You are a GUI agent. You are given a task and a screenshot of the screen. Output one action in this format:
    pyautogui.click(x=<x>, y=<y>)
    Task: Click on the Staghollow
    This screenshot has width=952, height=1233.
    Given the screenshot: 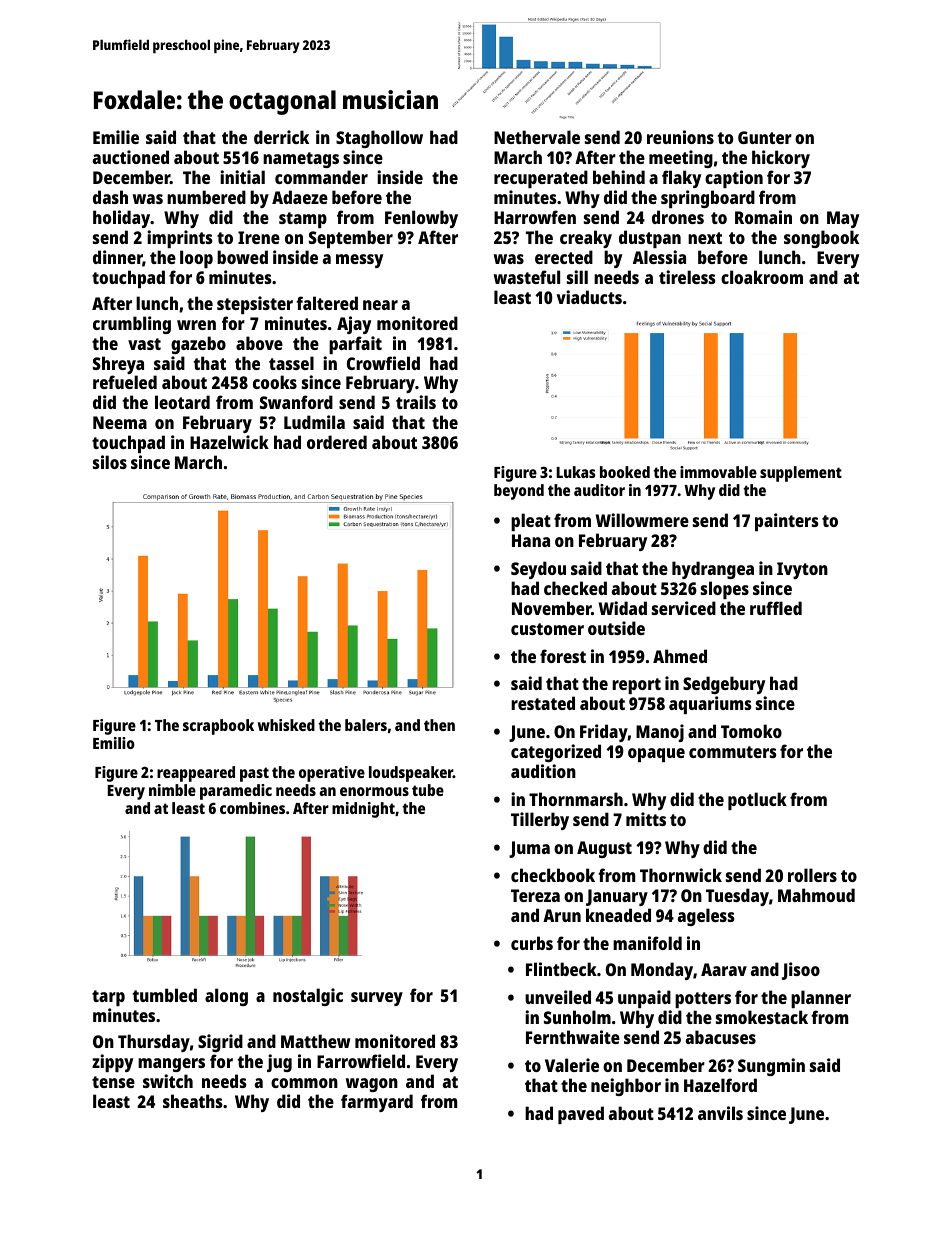 What is the action you would take?
    pyautogui.click(x=379, y=139)
